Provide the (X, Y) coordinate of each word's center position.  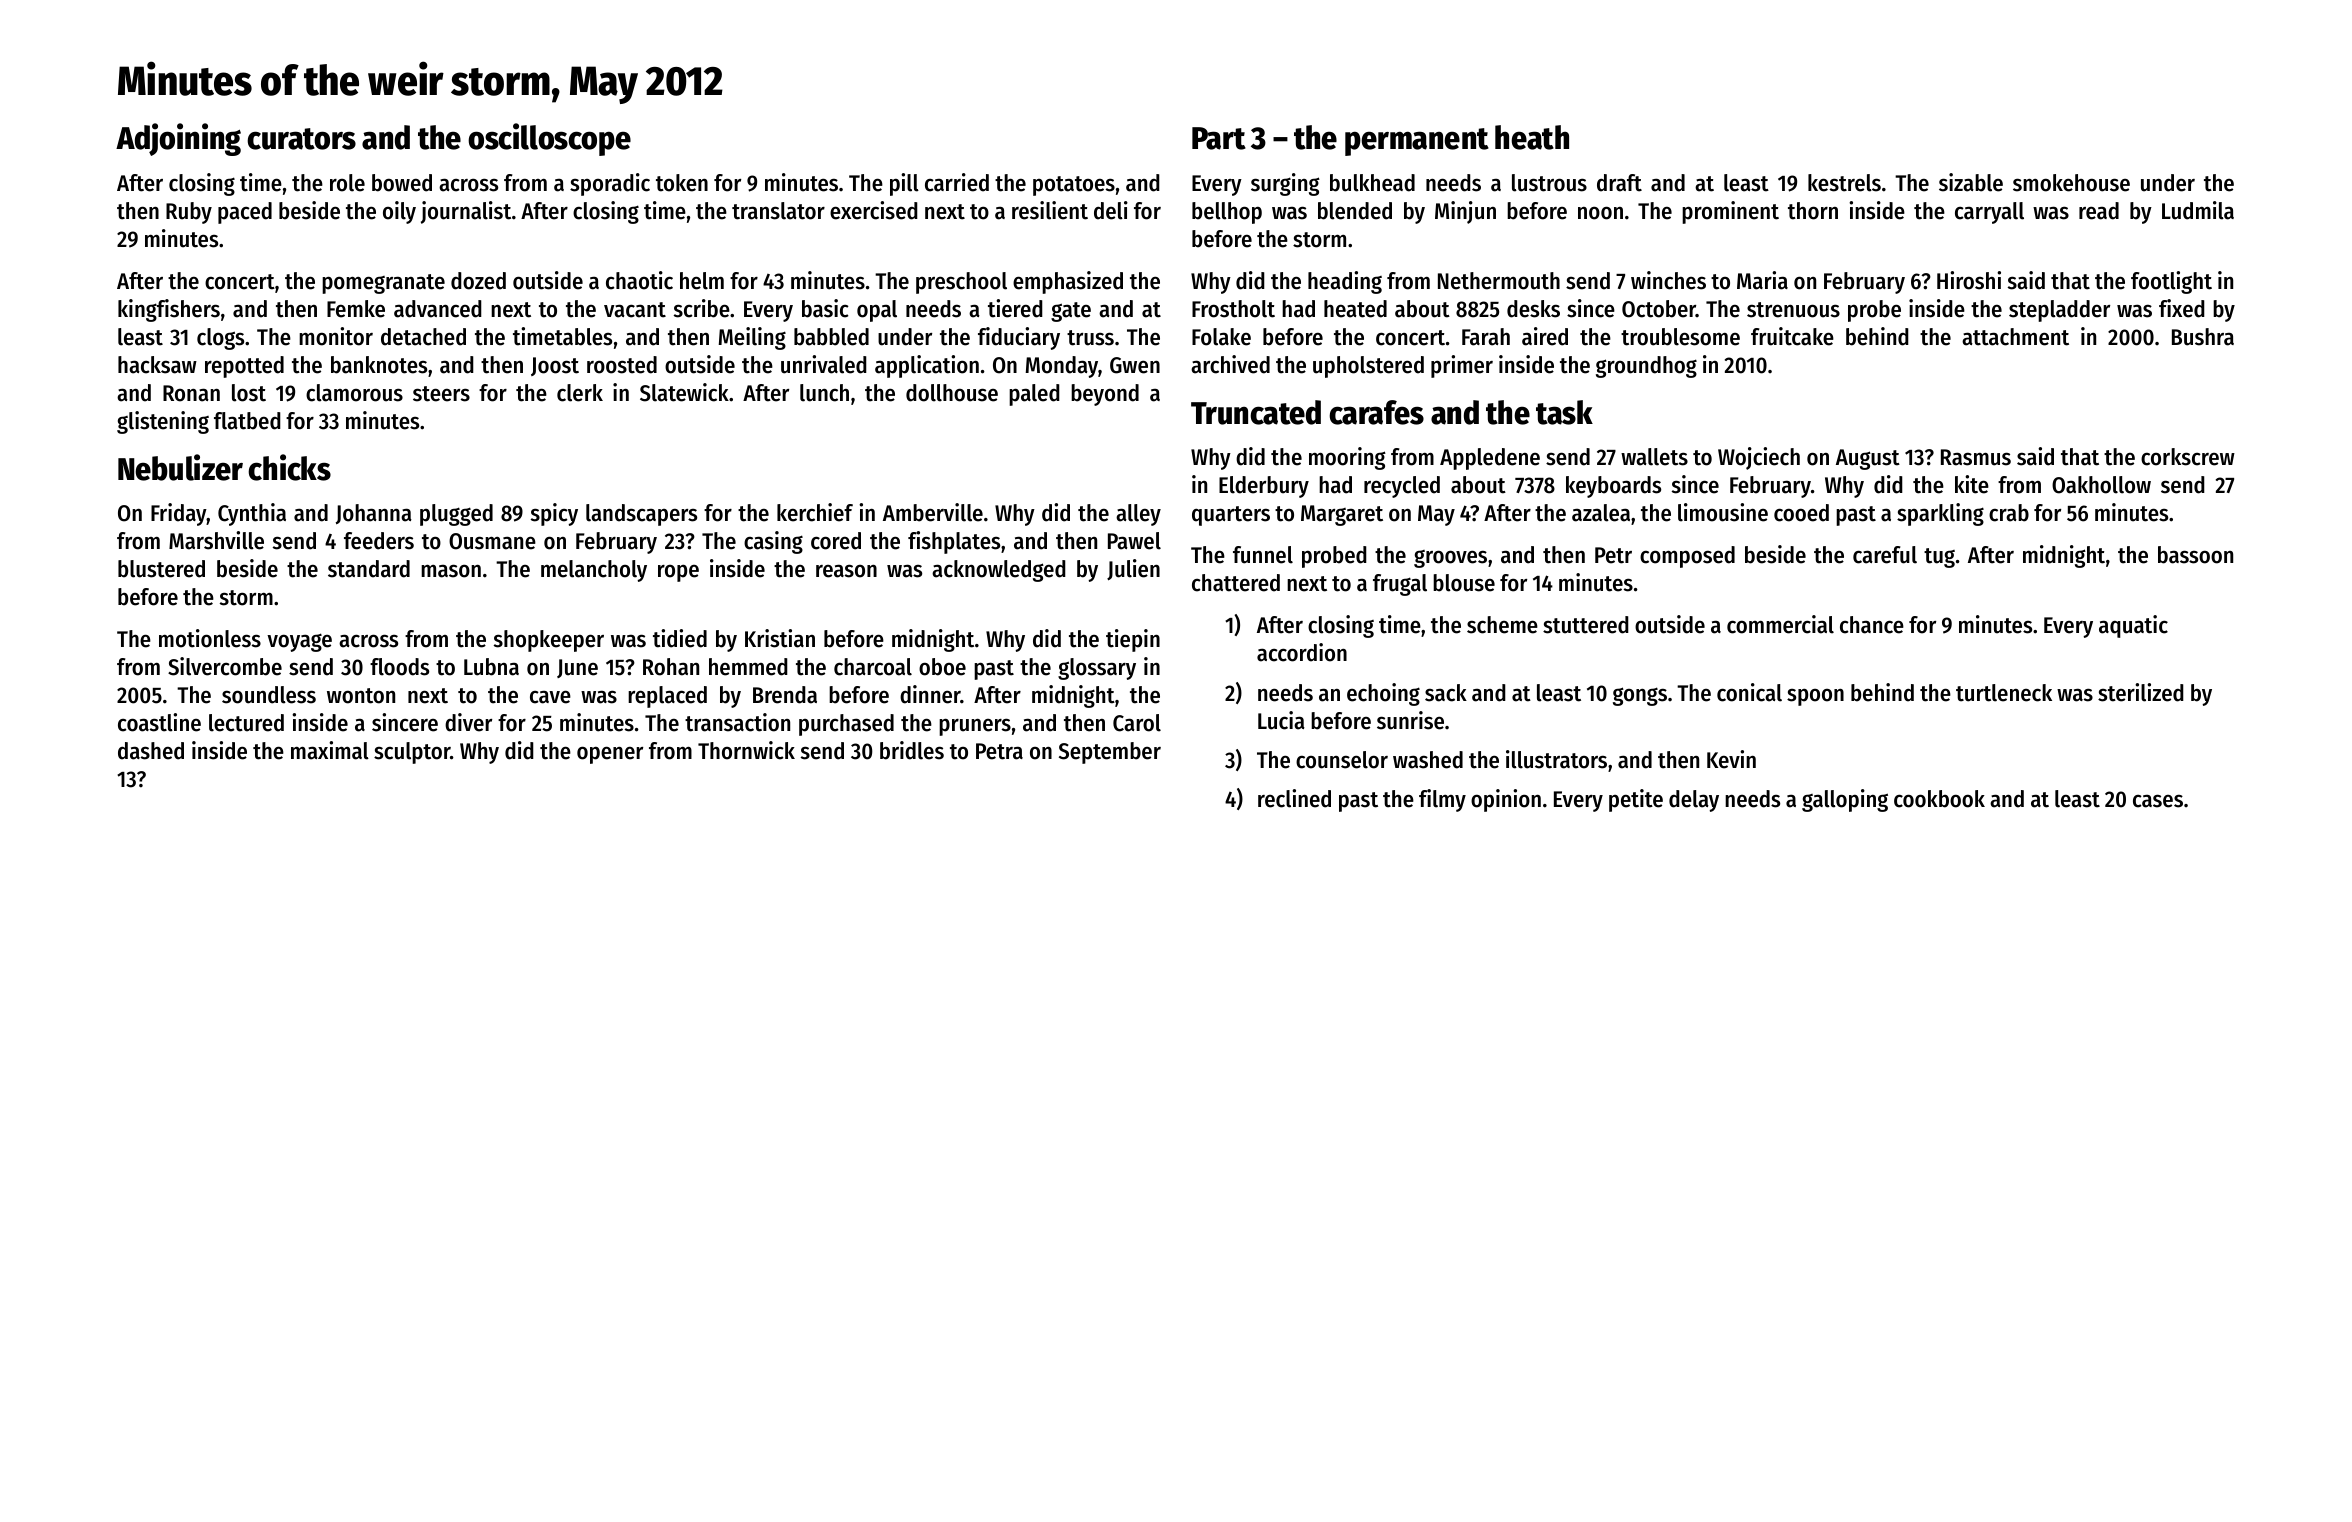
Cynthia (252, 514)
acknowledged (999, 571)
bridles (912, 750)
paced (245, 213)
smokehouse (2071, 183)
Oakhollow (2101, 485)
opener (610, 755)
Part (1219, 138)
